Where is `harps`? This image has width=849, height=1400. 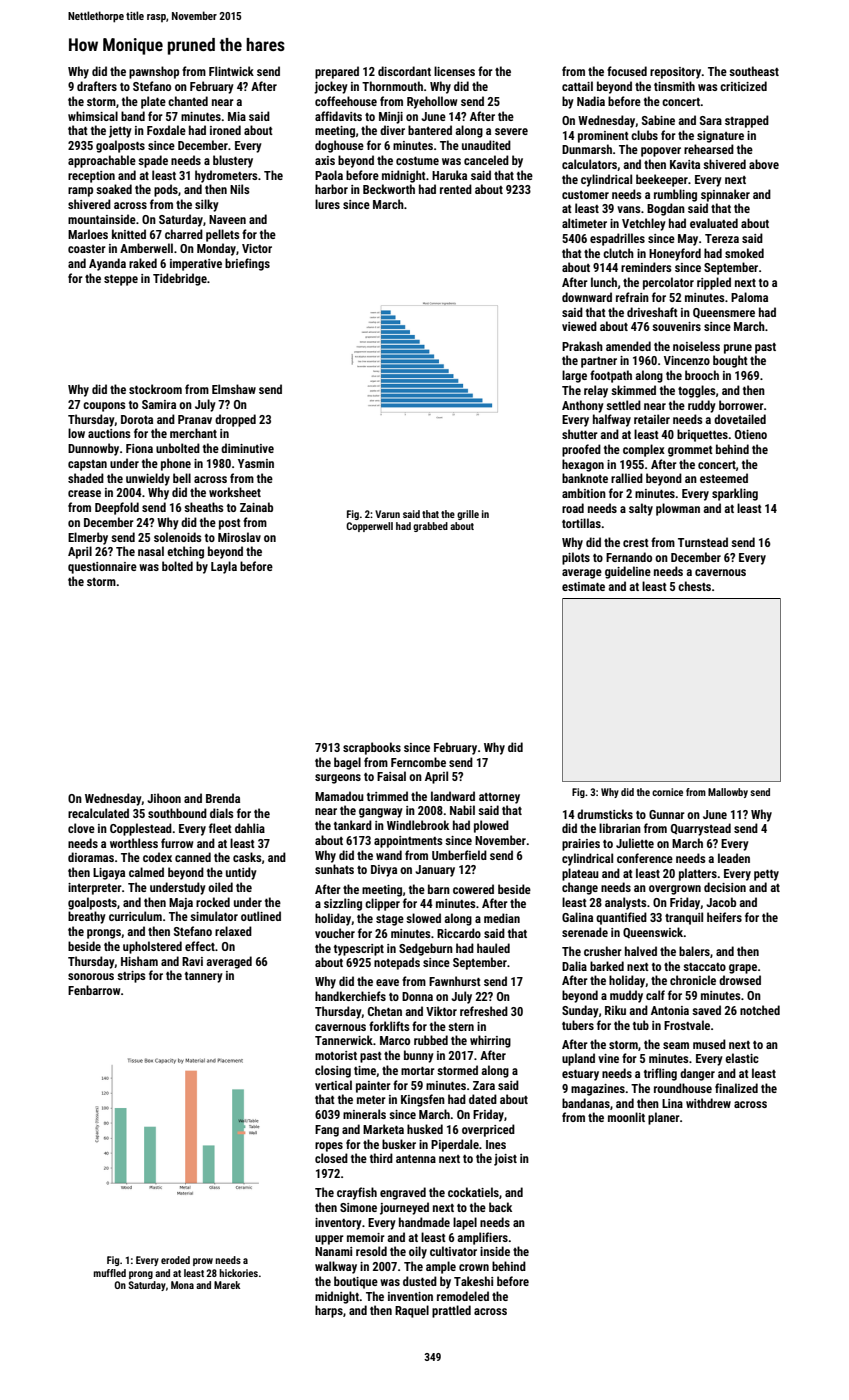 harps is located at coordinates (329, 1311).
